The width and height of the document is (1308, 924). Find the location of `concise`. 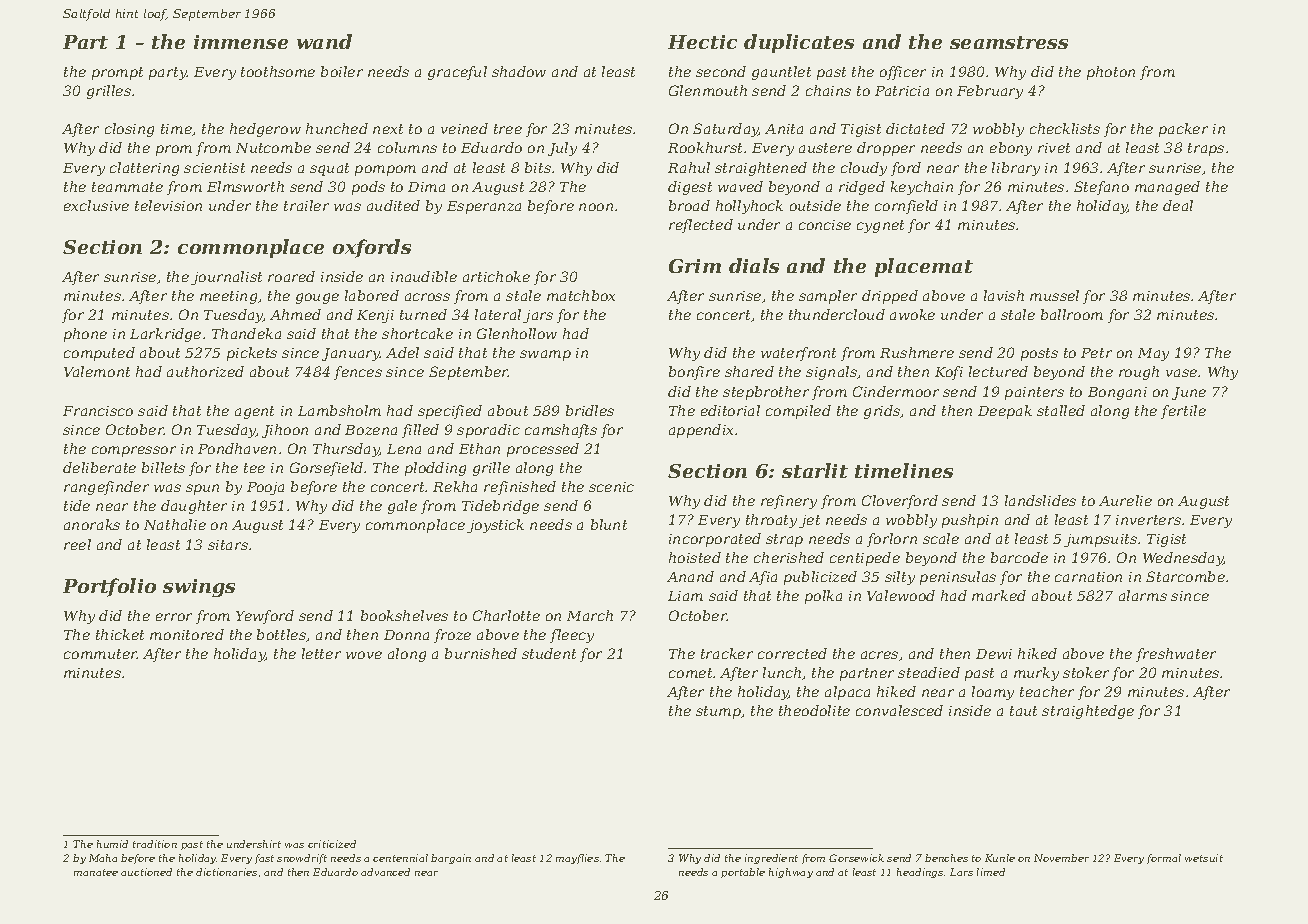

concise is located at coordinates (825, 225).
